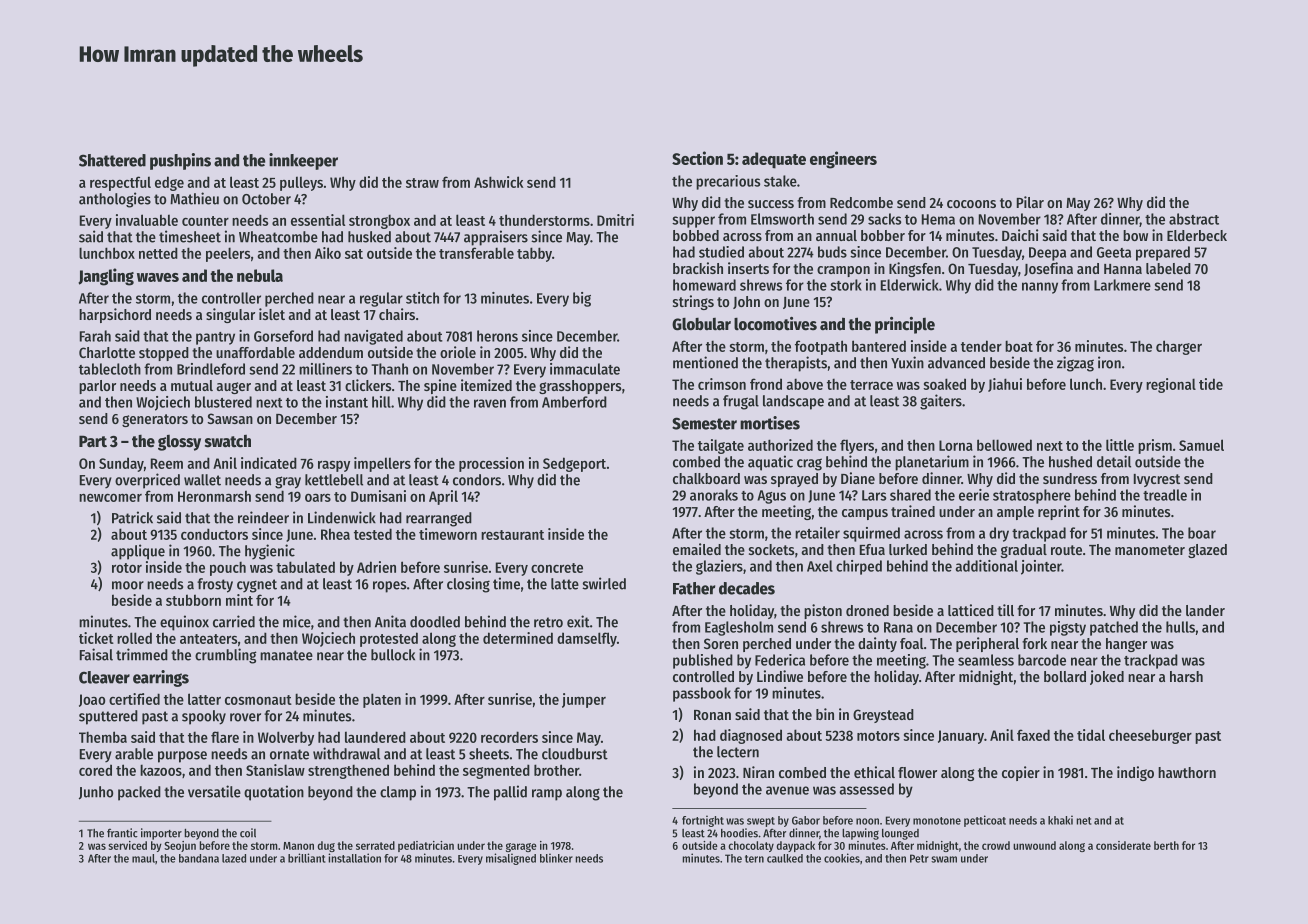 This screenshot has height=924, width=1308. Describe the element at coordinates (1048, 269) in the screenshot. I see `Josefina` at that location.
